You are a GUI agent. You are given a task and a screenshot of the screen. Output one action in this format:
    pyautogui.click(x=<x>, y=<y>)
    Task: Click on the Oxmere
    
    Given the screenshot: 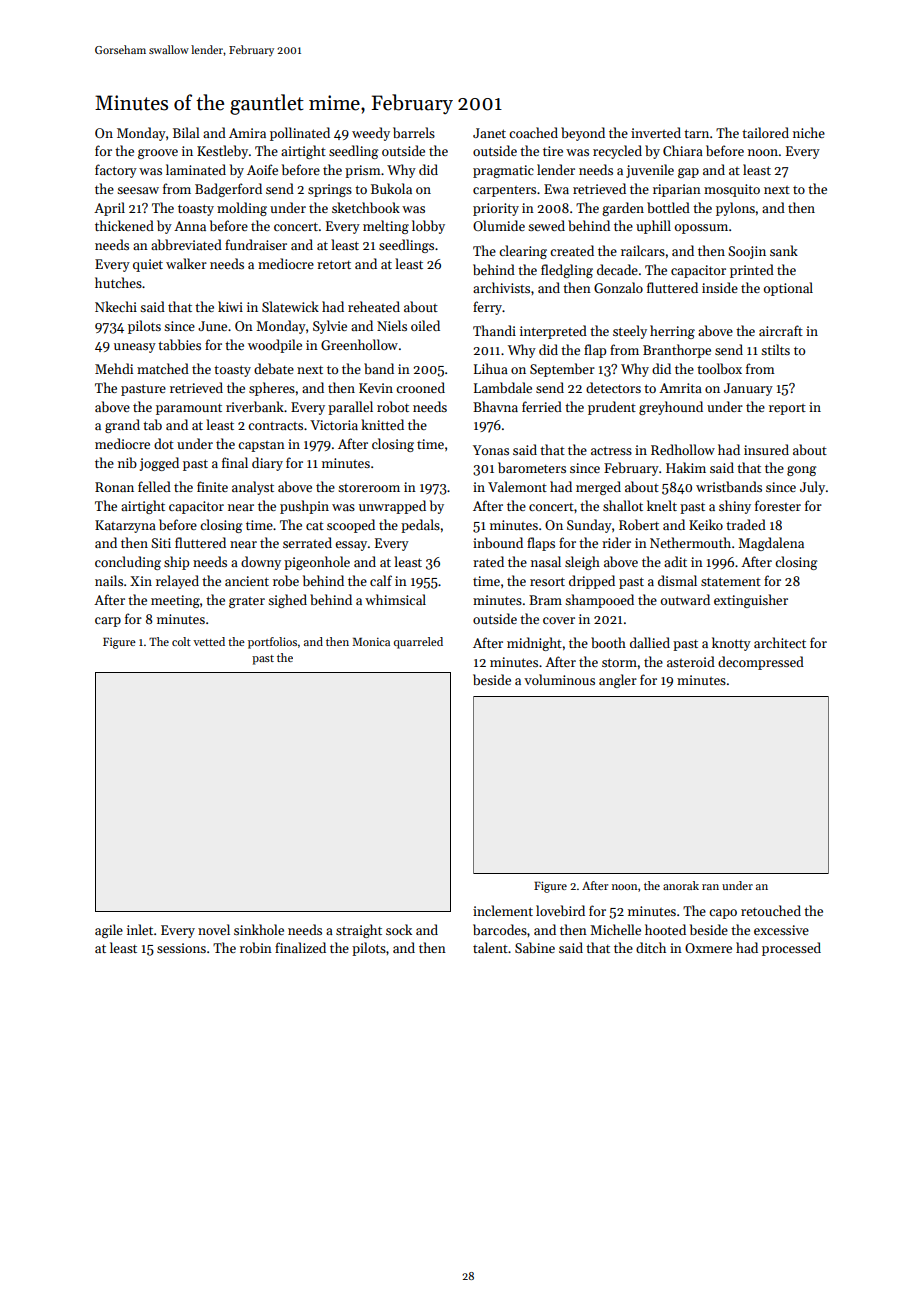 What is the action you would take?
    pyautogui.click(x=708, y=948)
